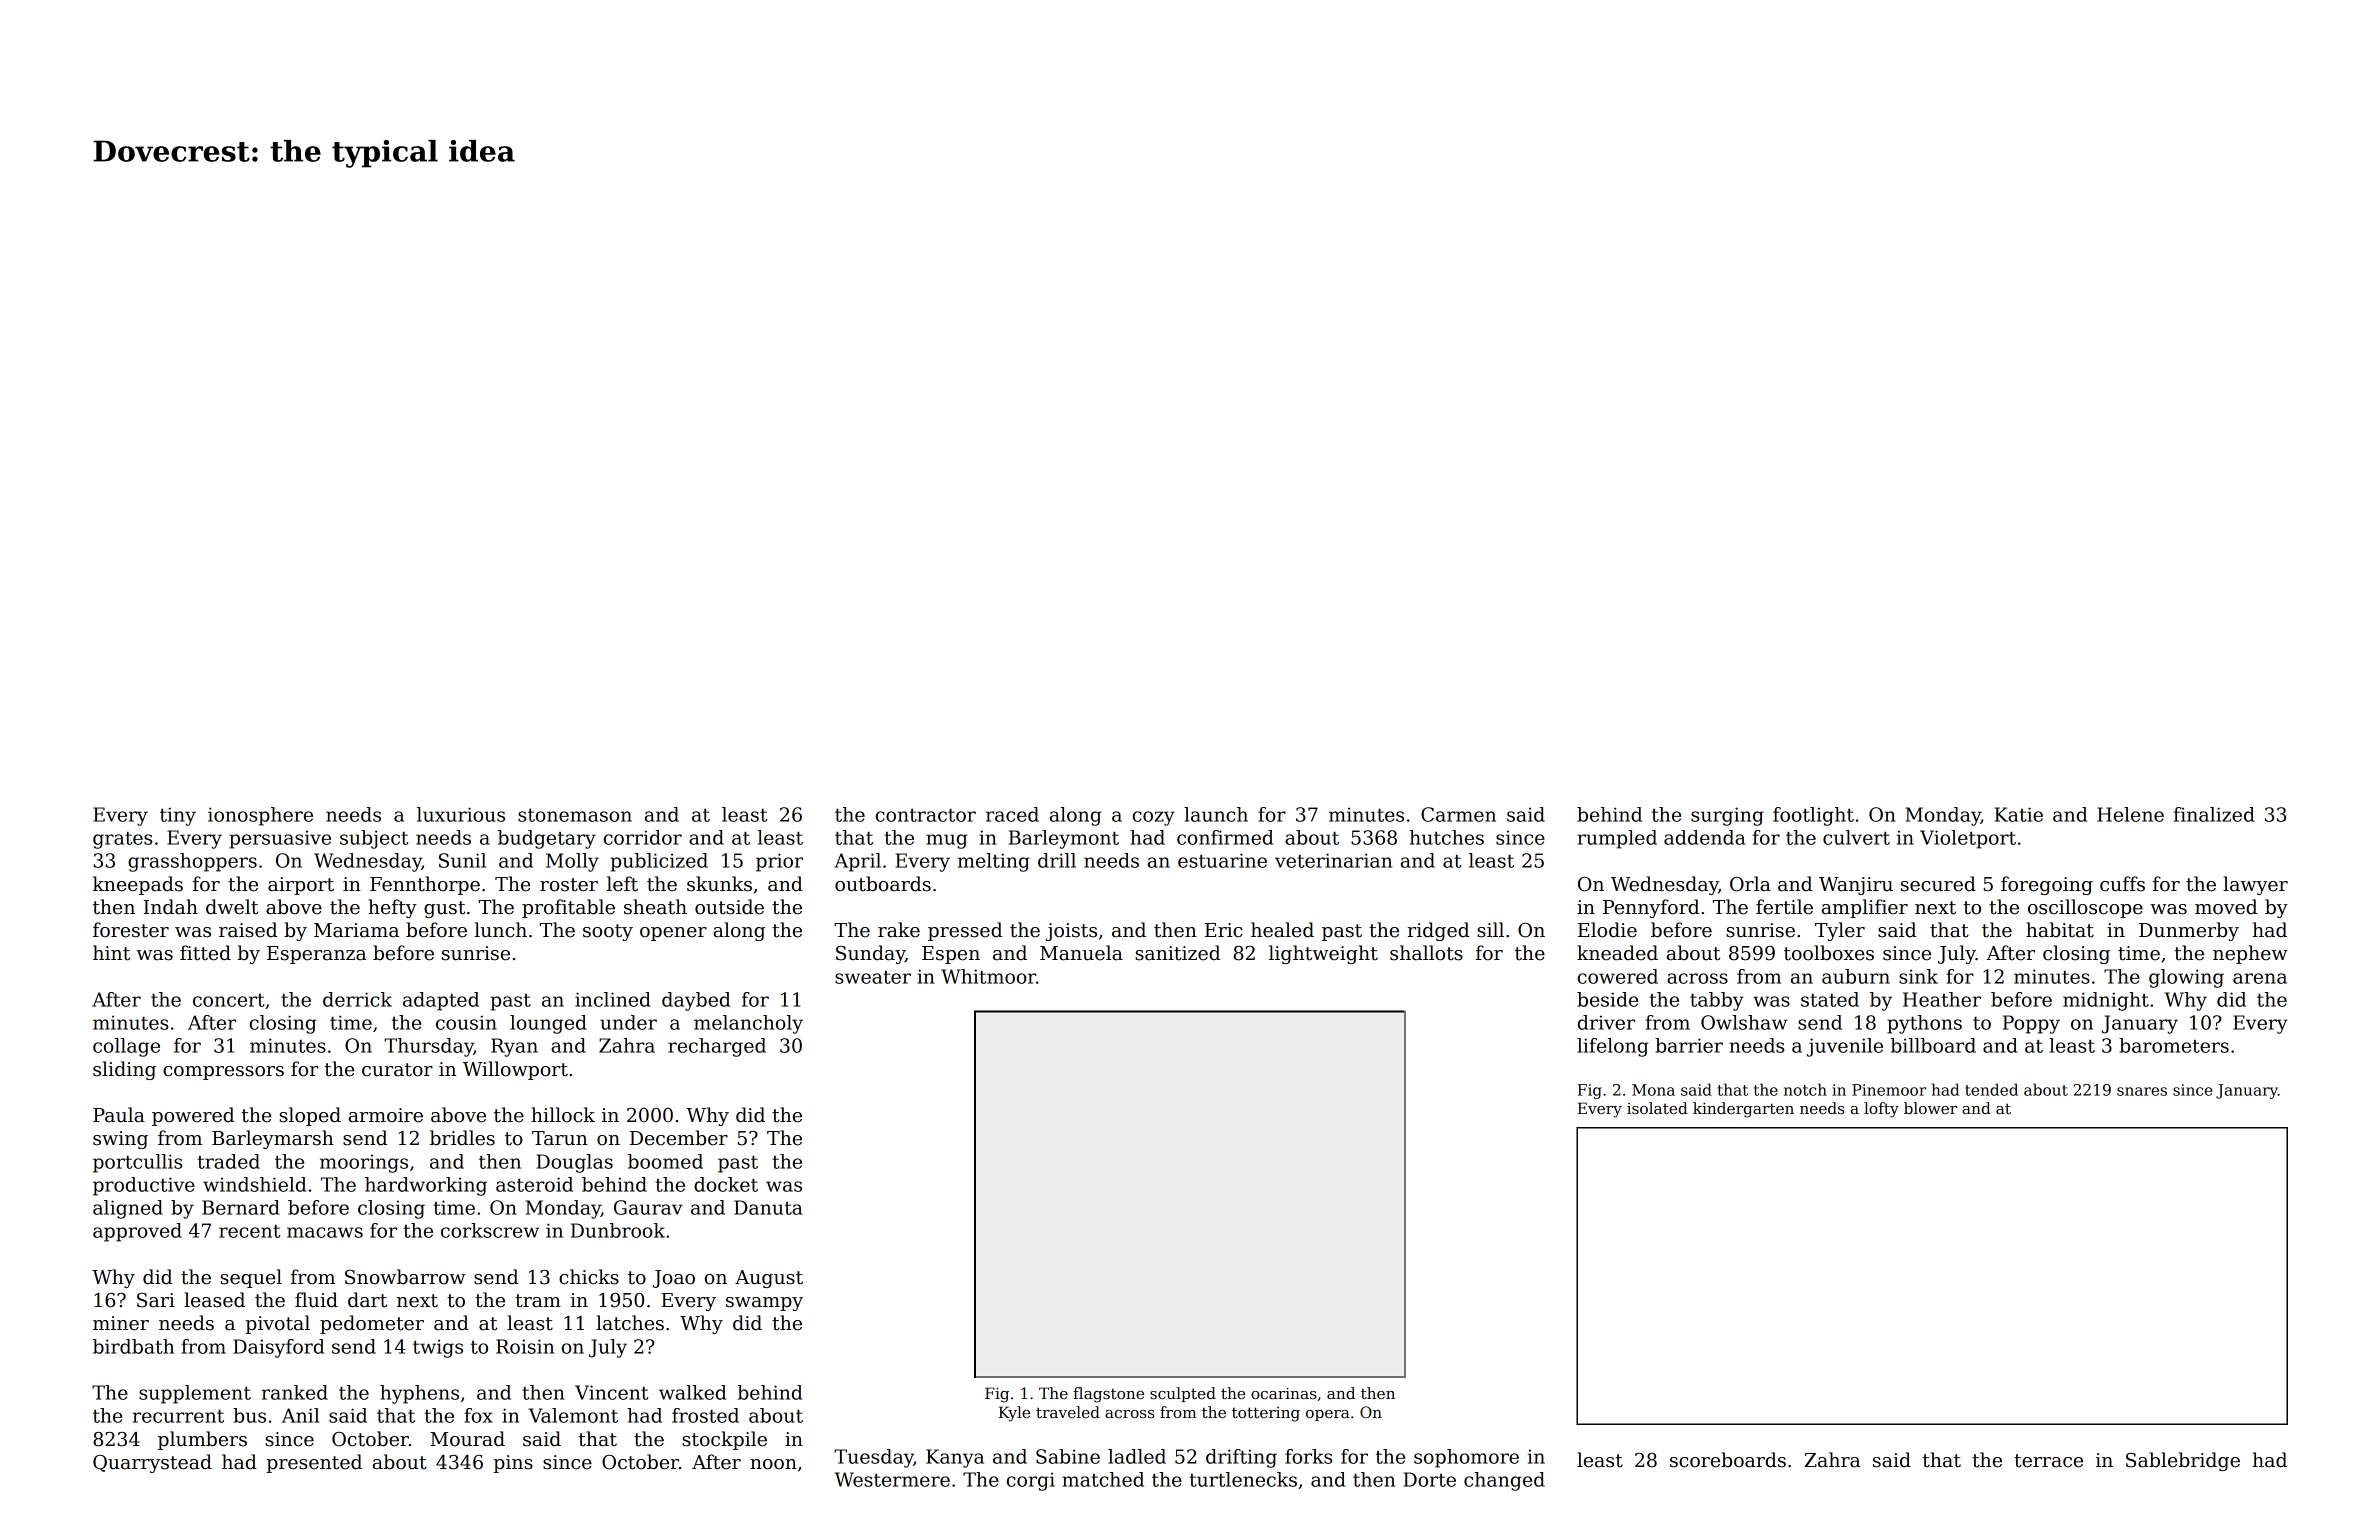 This page has height=1540, width=2380. What do you see at coordinates (1014, 1414) in the page?
I see `Kyle` at bounding box center [1014, 1414].
